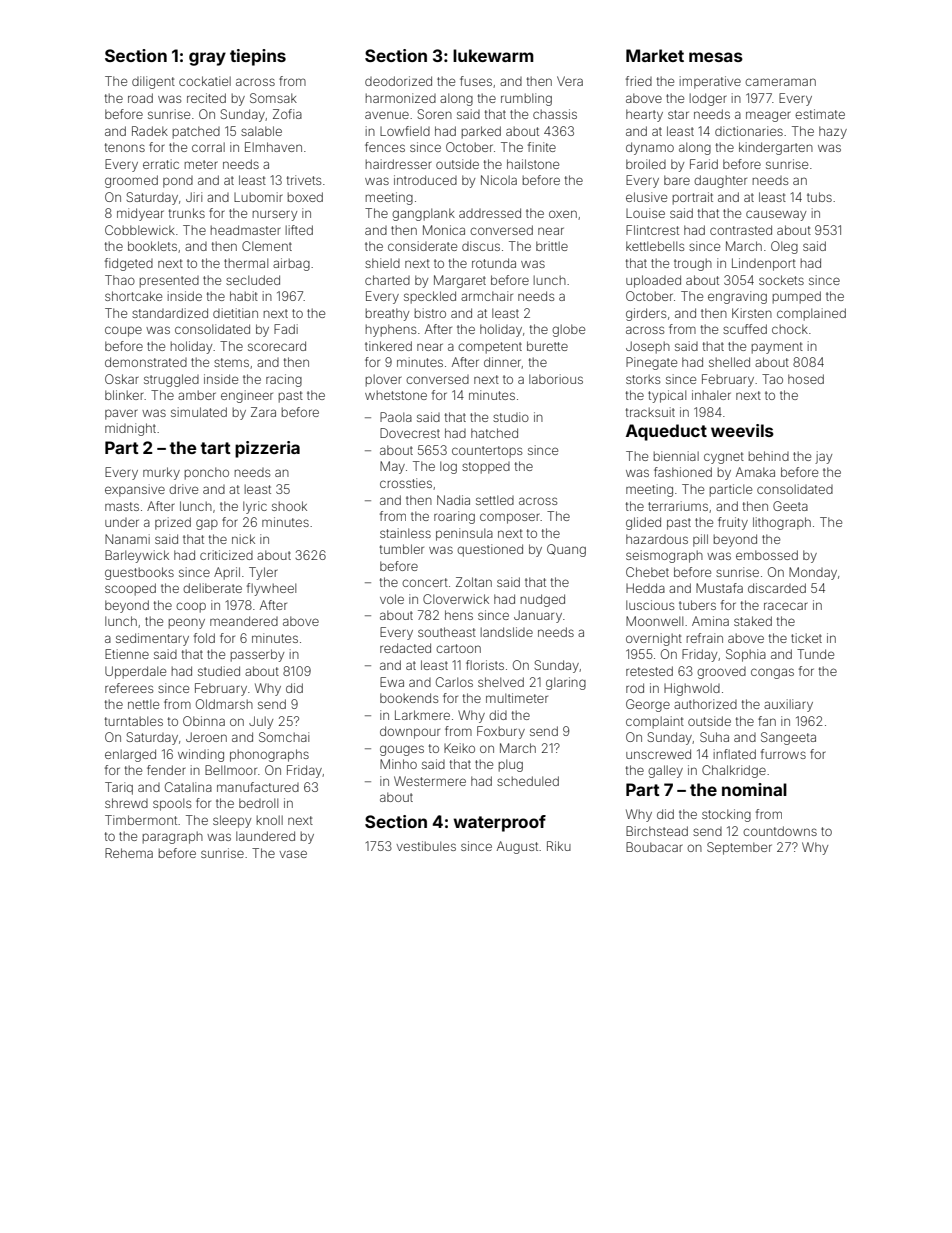 The width and height of the screenshot is (952, 1233). What do you see at coordinates (398, 81) in the screenshot?
I see `deodorized` at bounding box center [398, 81].
